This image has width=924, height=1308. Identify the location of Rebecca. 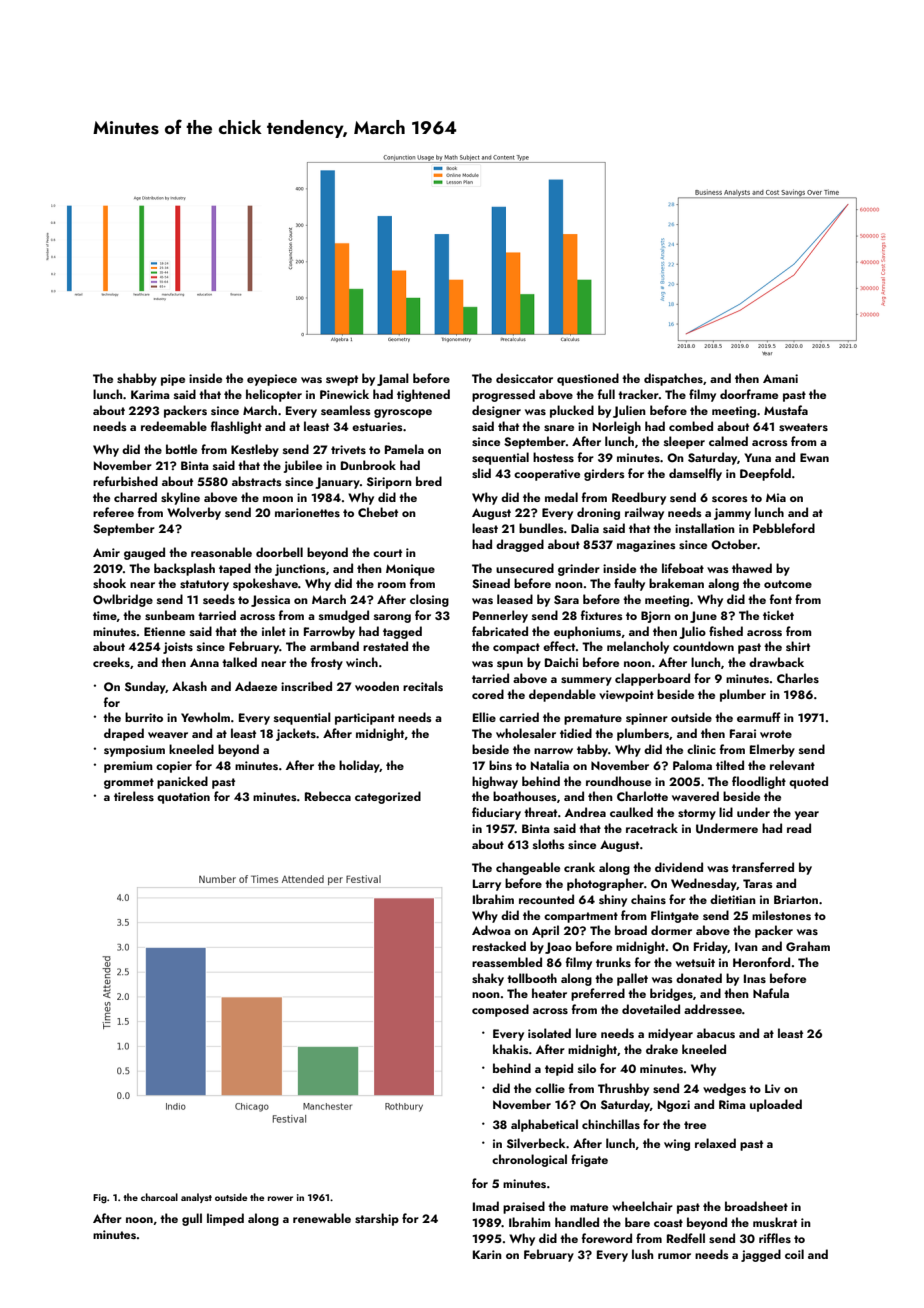
(328, 796).
